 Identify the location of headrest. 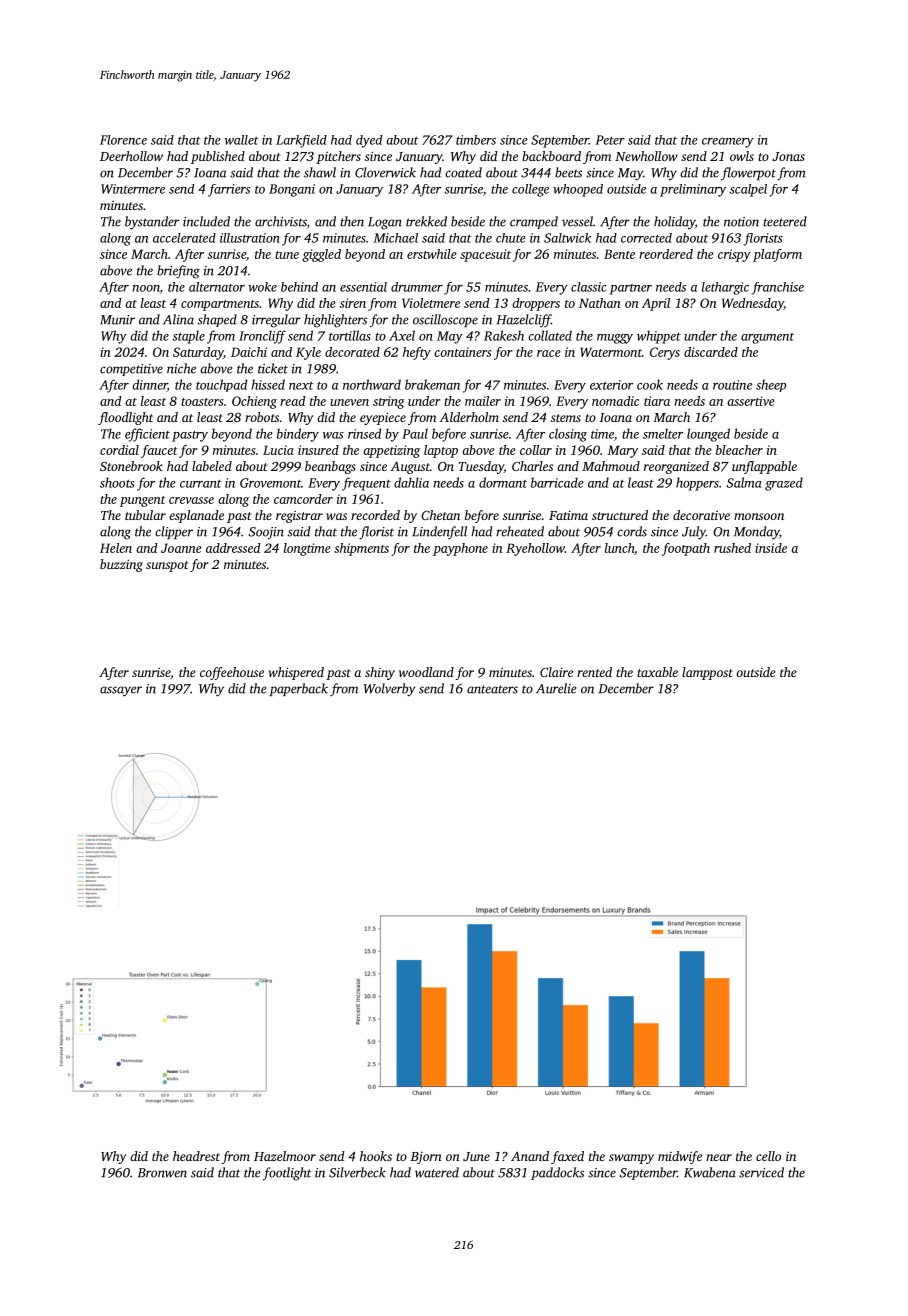
(196, 1156).
